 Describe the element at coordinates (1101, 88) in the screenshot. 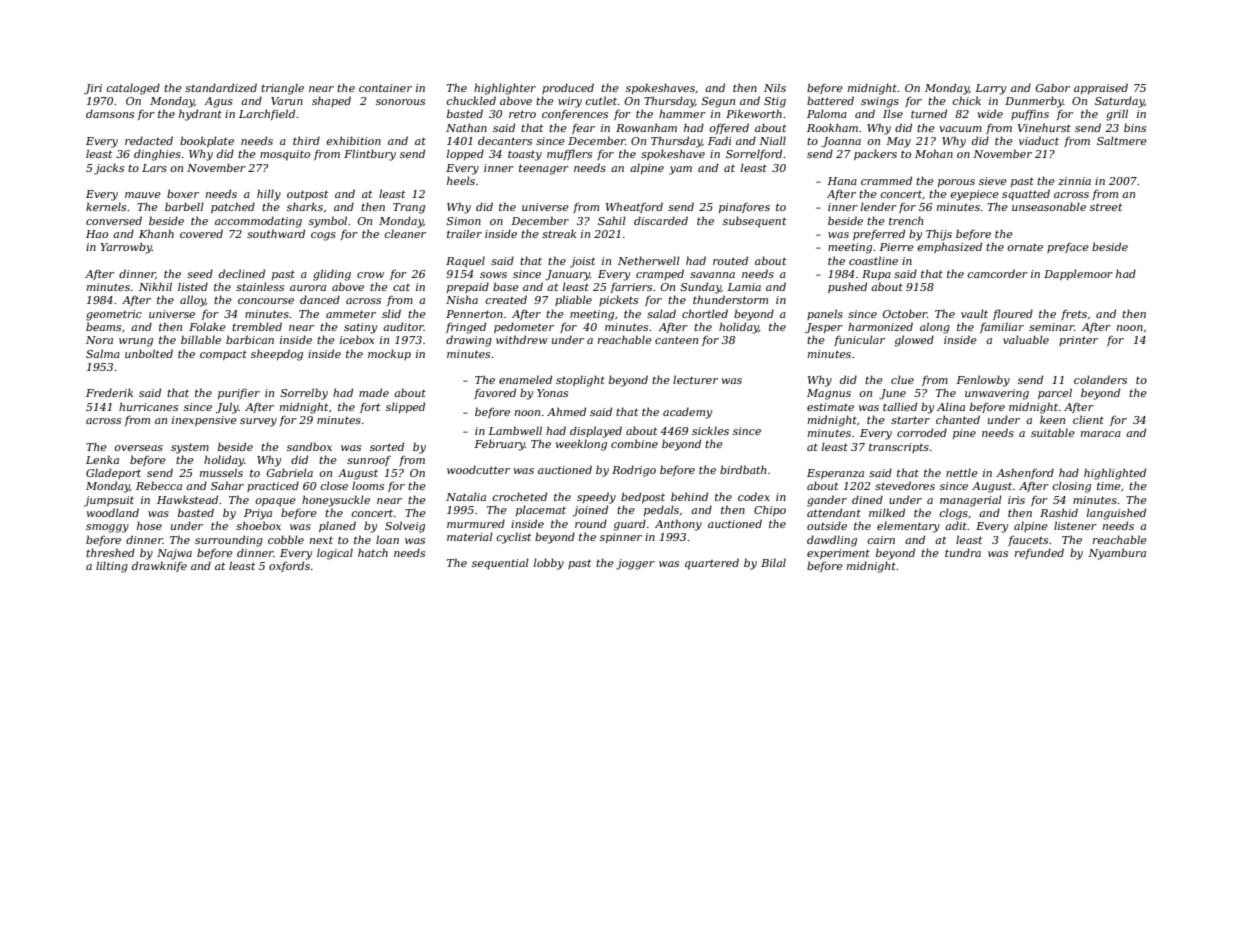

I see `appraised` at that location.
